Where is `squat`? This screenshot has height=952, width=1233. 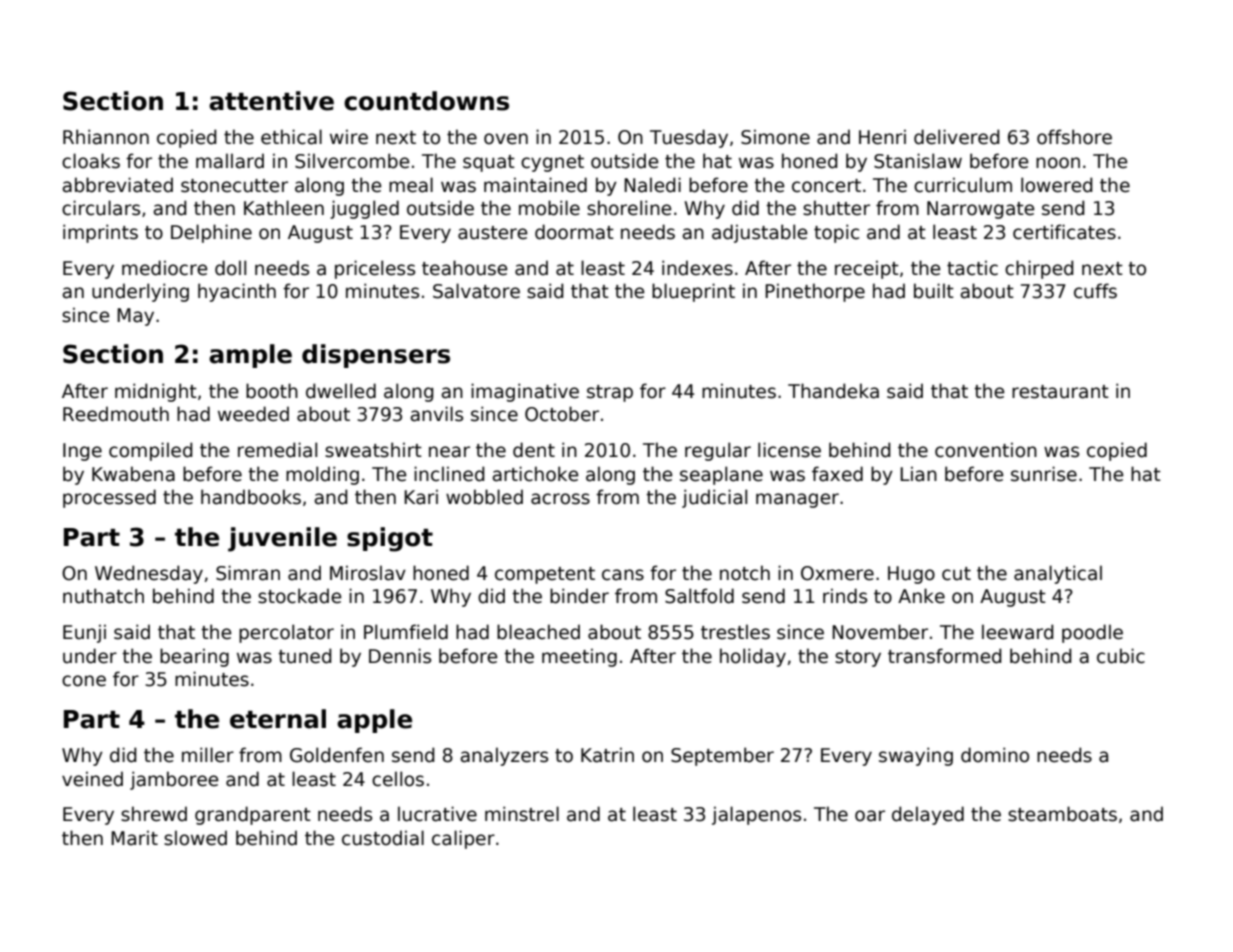 squat is located at coordinates (489, 163).
